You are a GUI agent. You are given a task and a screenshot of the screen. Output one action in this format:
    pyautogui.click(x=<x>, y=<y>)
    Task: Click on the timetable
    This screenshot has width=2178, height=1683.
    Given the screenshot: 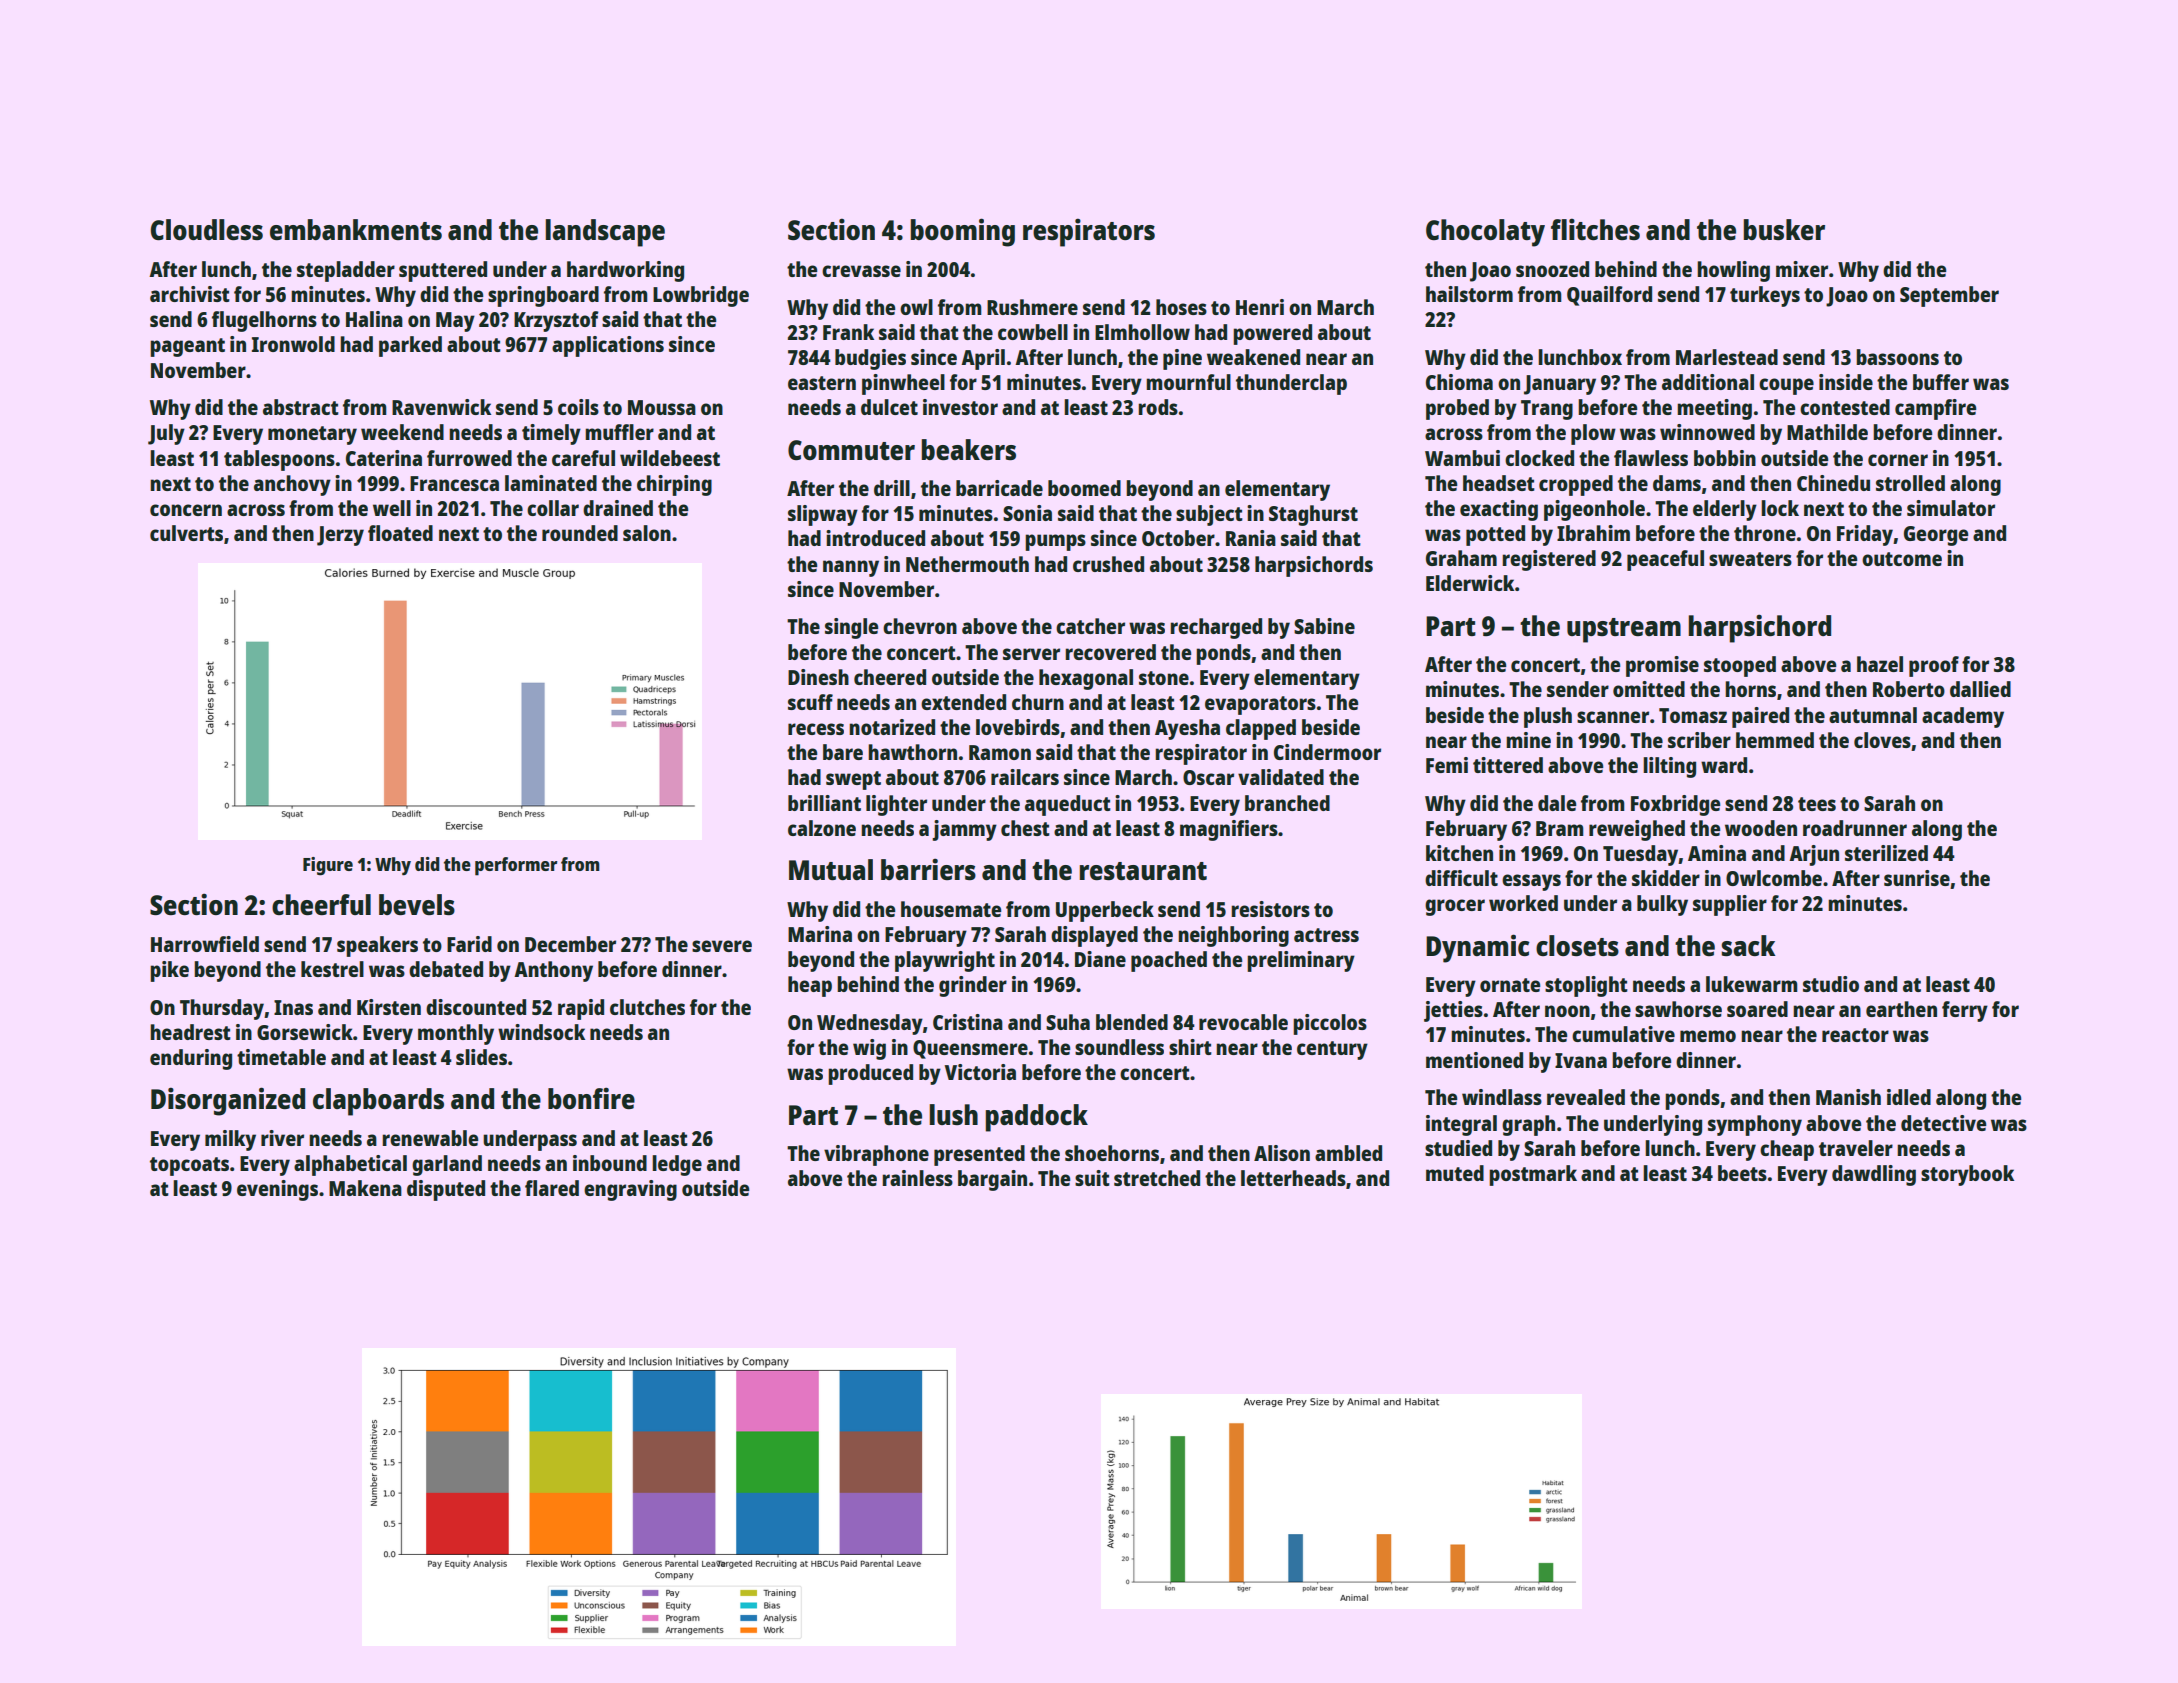 What is the action you would take?
    pyautogui.click(x=281, y=1057)
